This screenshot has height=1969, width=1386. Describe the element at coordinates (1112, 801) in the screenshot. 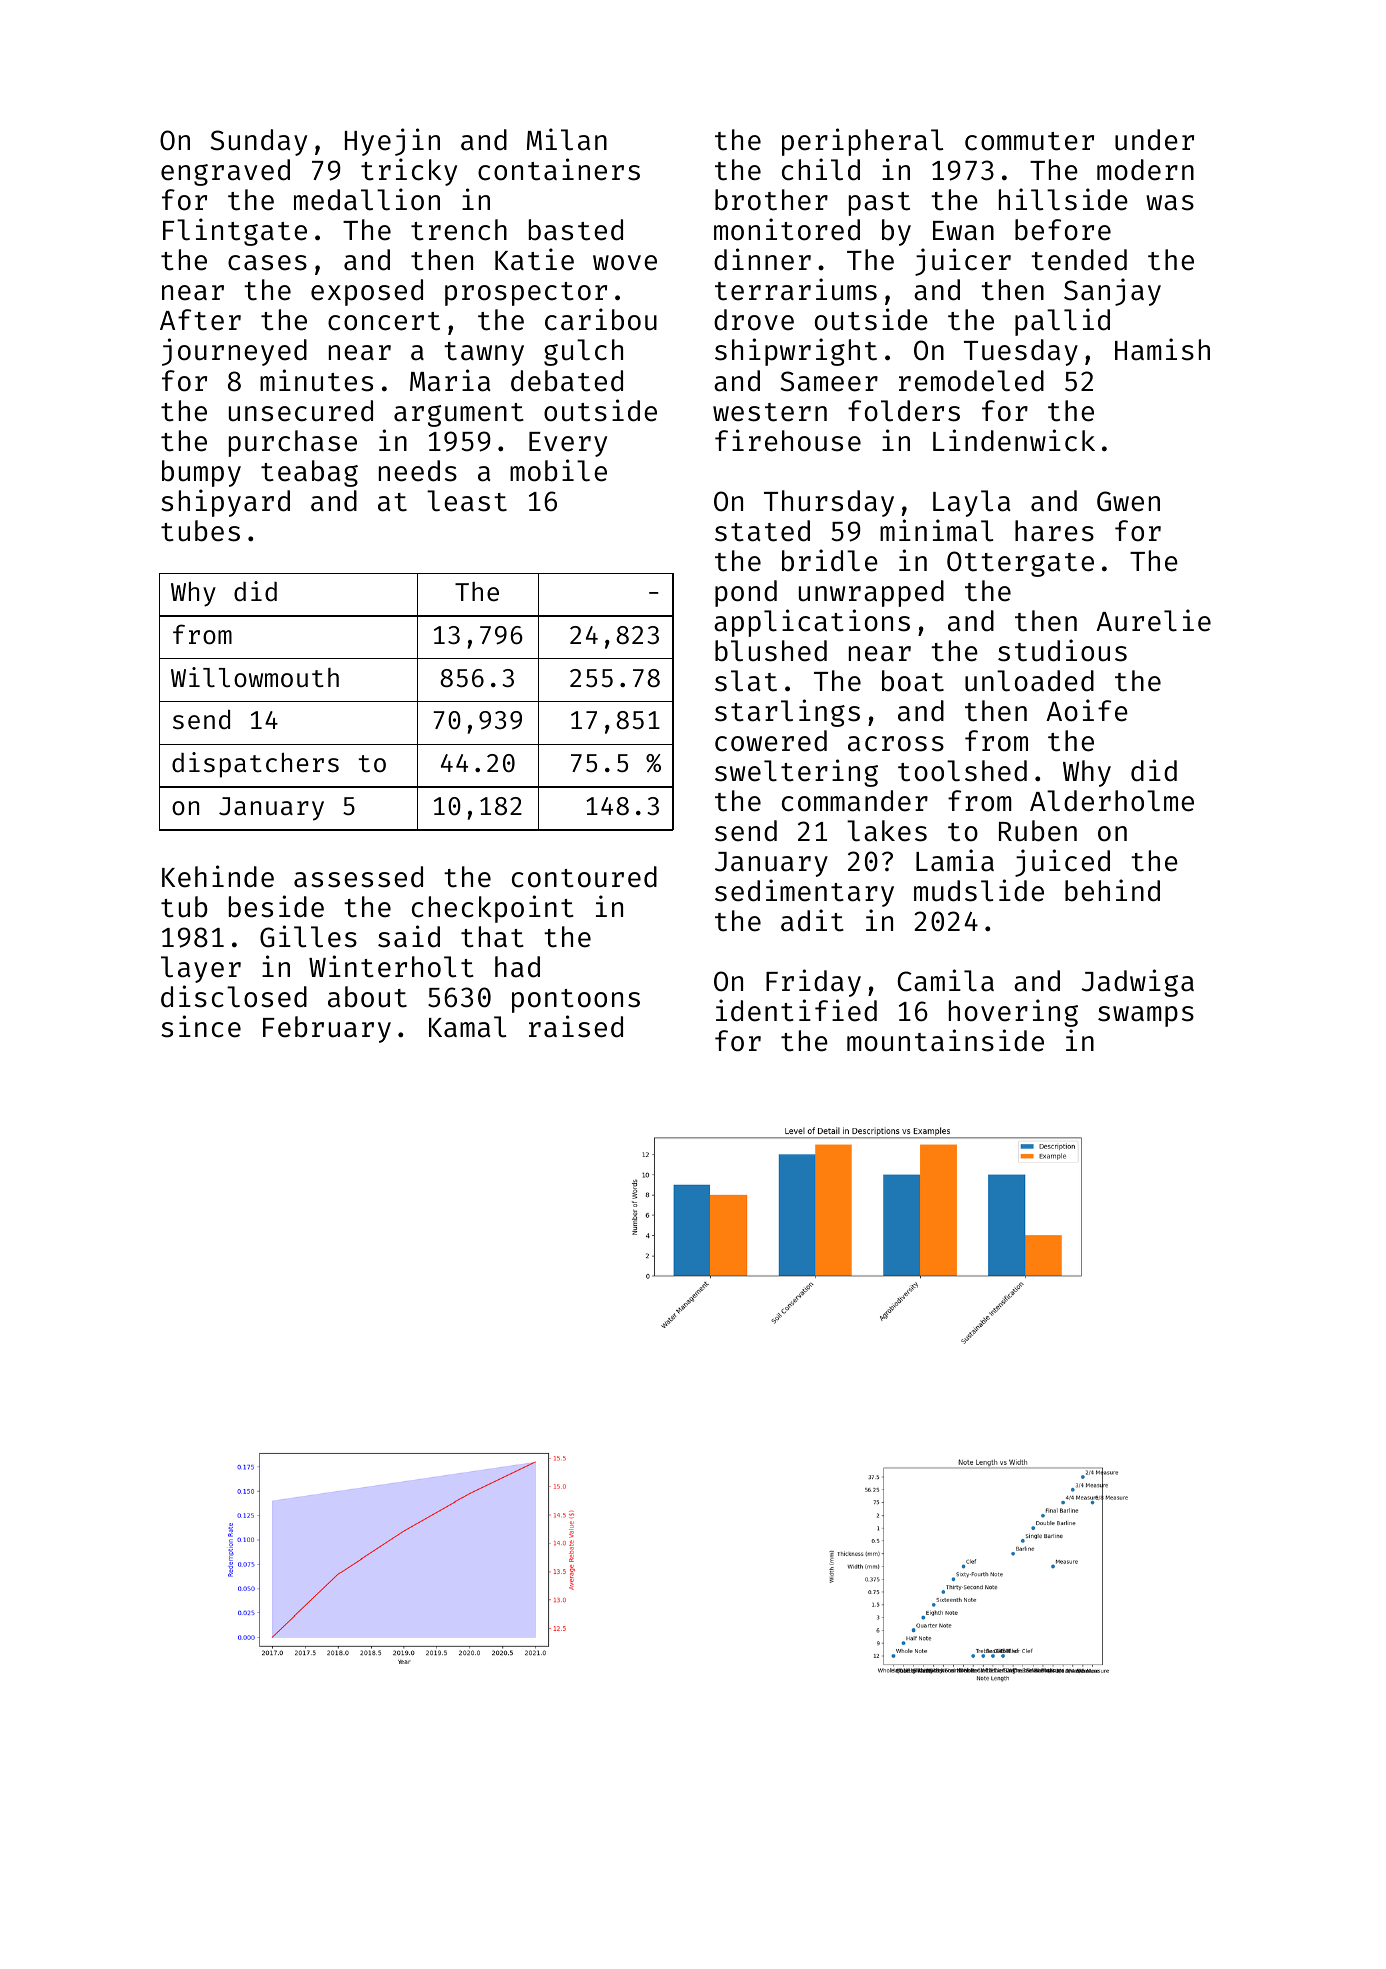

I see `Alderholme` at that location.
